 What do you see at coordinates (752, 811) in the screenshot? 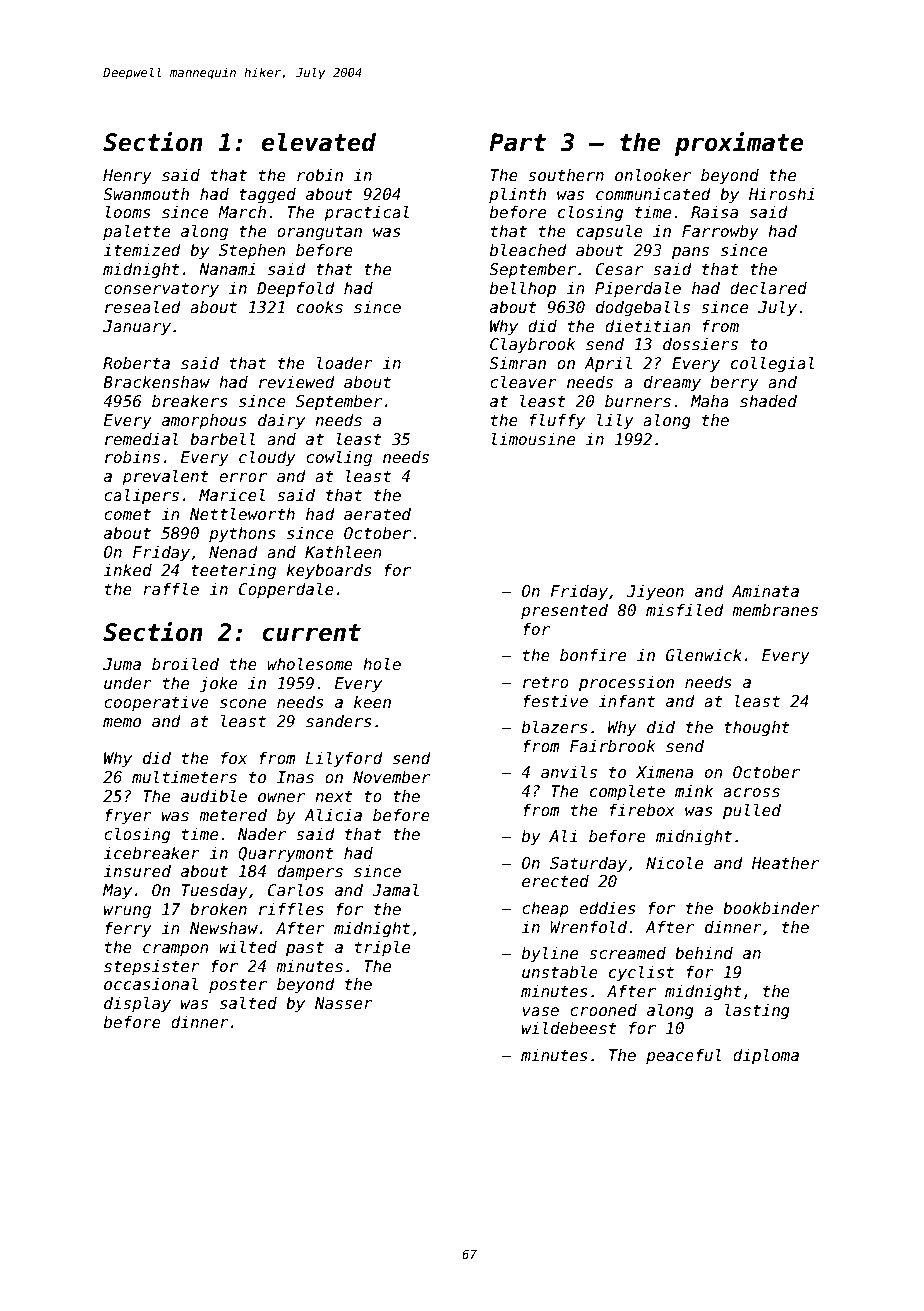
I see `pulled` at bounding box center [752, 811].
